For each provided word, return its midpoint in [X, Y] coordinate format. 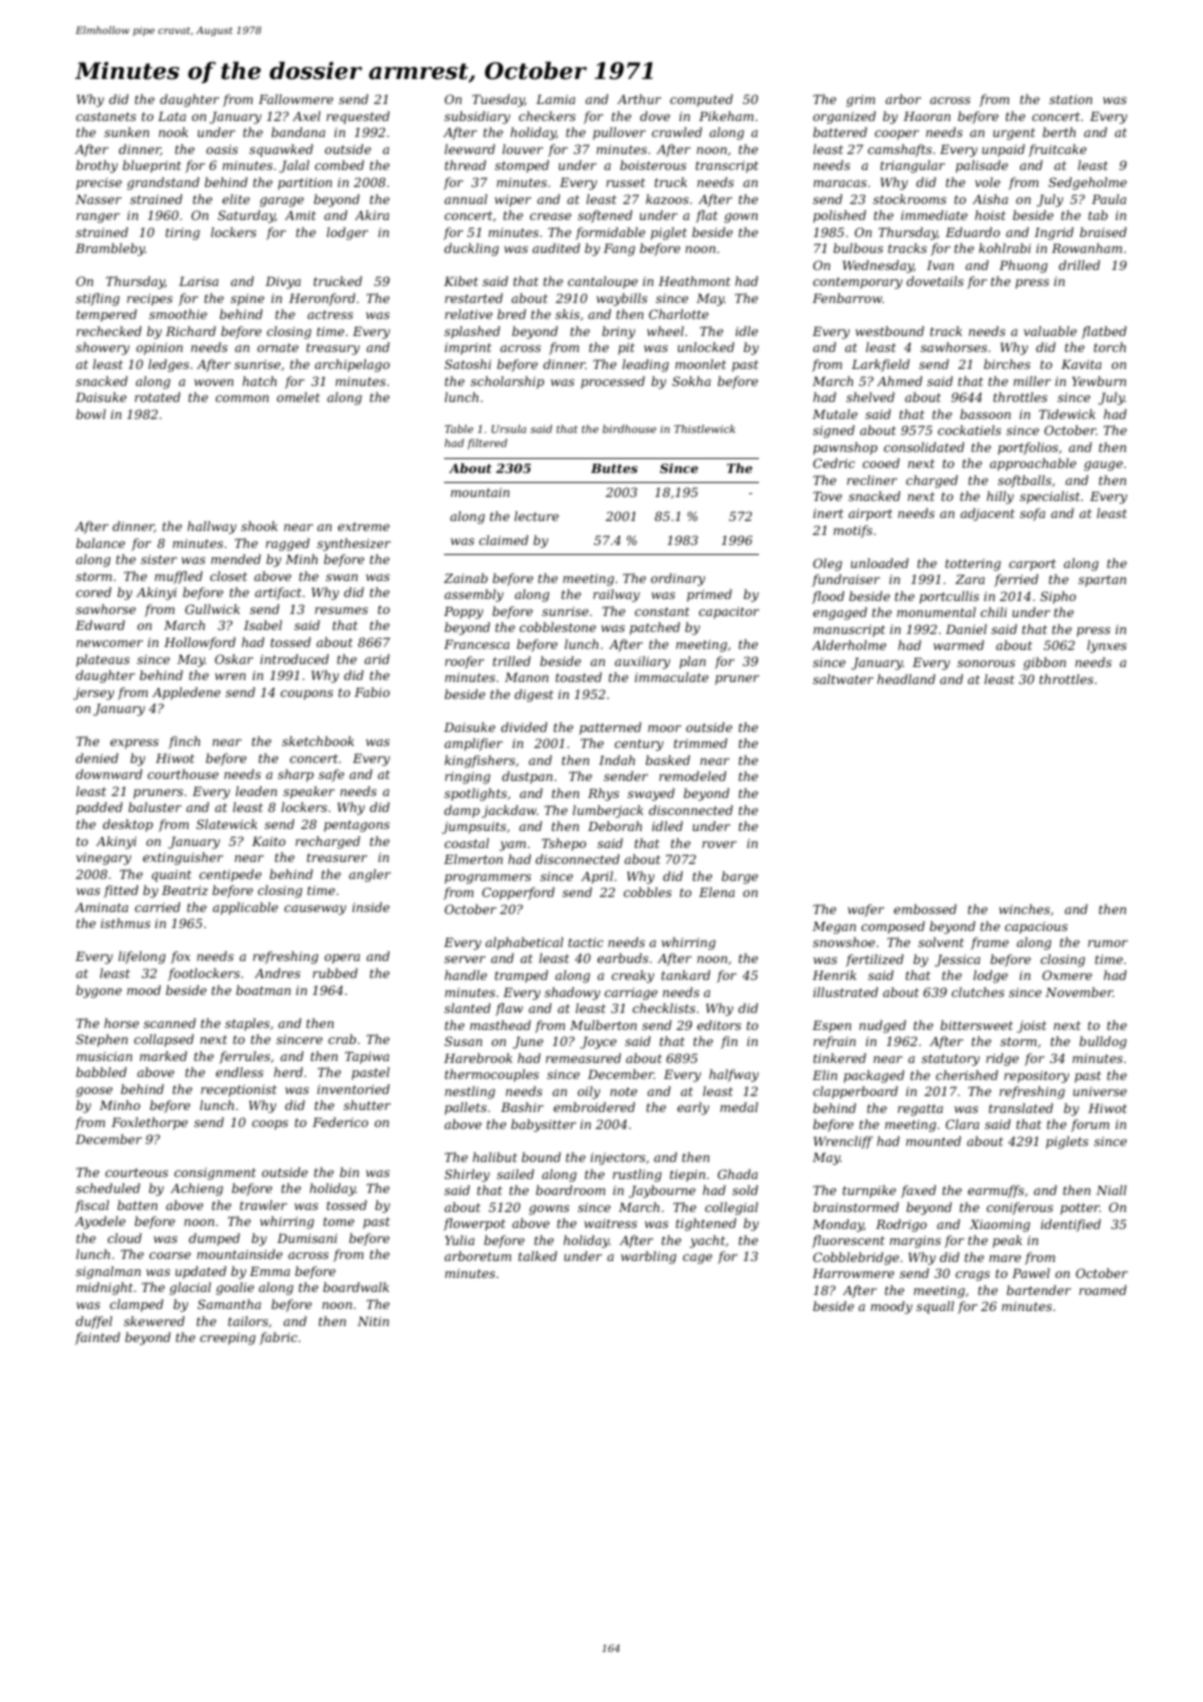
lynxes [1107, 646]
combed [339, 165]
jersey [93, 694]
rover [719, 844]
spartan [1102, 581]
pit [626, 349]
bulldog [1103, 1042]
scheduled [108, 1188]
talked [537, 1256]
